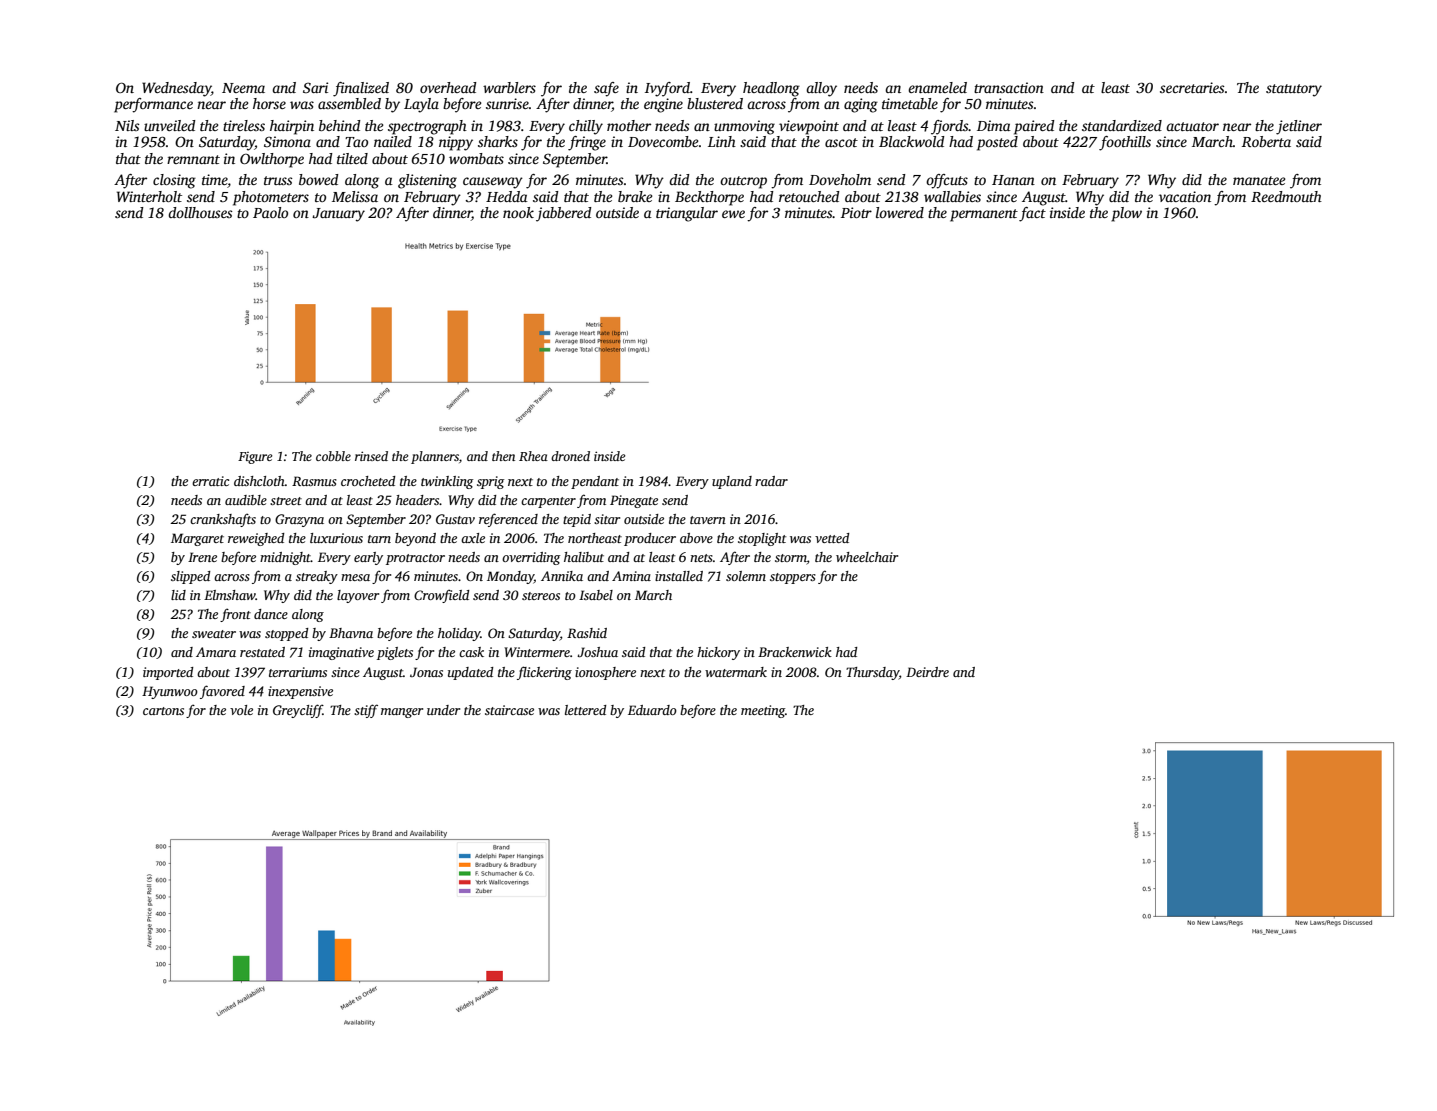  I want to click on offcuts, so click(947, 181).
